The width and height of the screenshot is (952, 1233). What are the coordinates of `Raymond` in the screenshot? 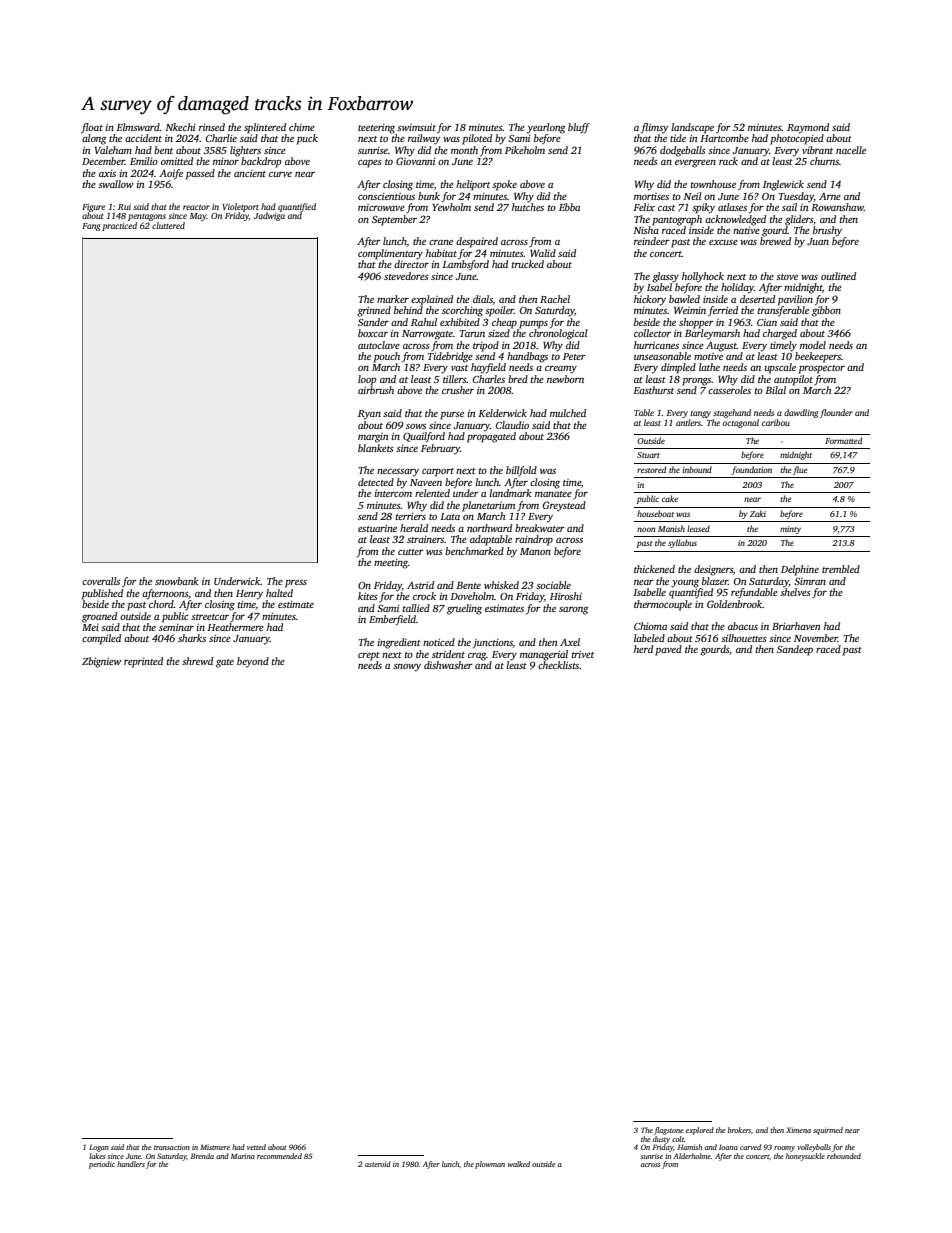 It's located at (808, 128).
